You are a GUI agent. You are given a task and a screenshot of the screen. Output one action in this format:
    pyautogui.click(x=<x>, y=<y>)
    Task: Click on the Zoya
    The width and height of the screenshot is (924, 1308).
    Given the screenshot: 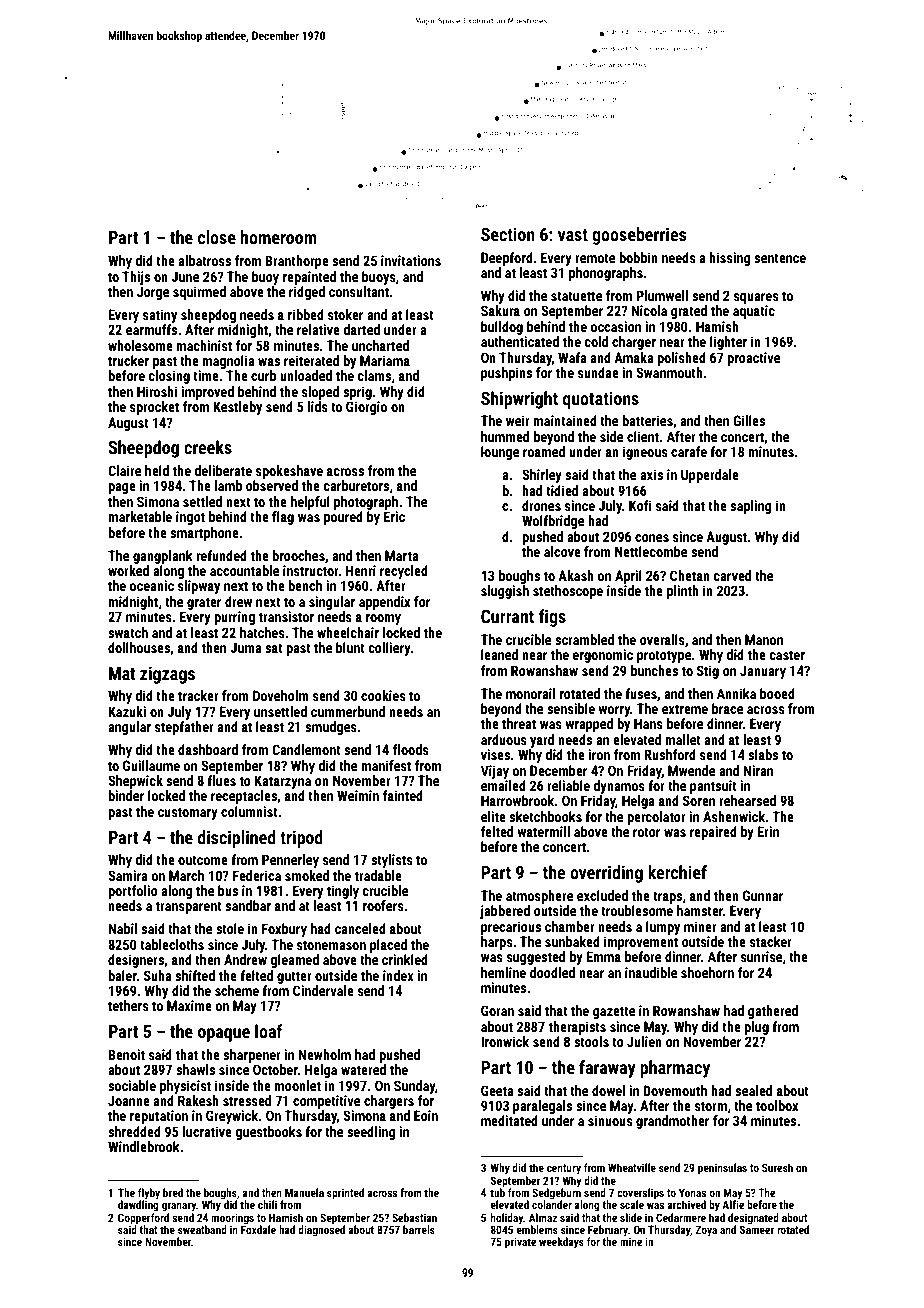 What is the action you would take?
    pyautogui.click(x=706, y=1231)
